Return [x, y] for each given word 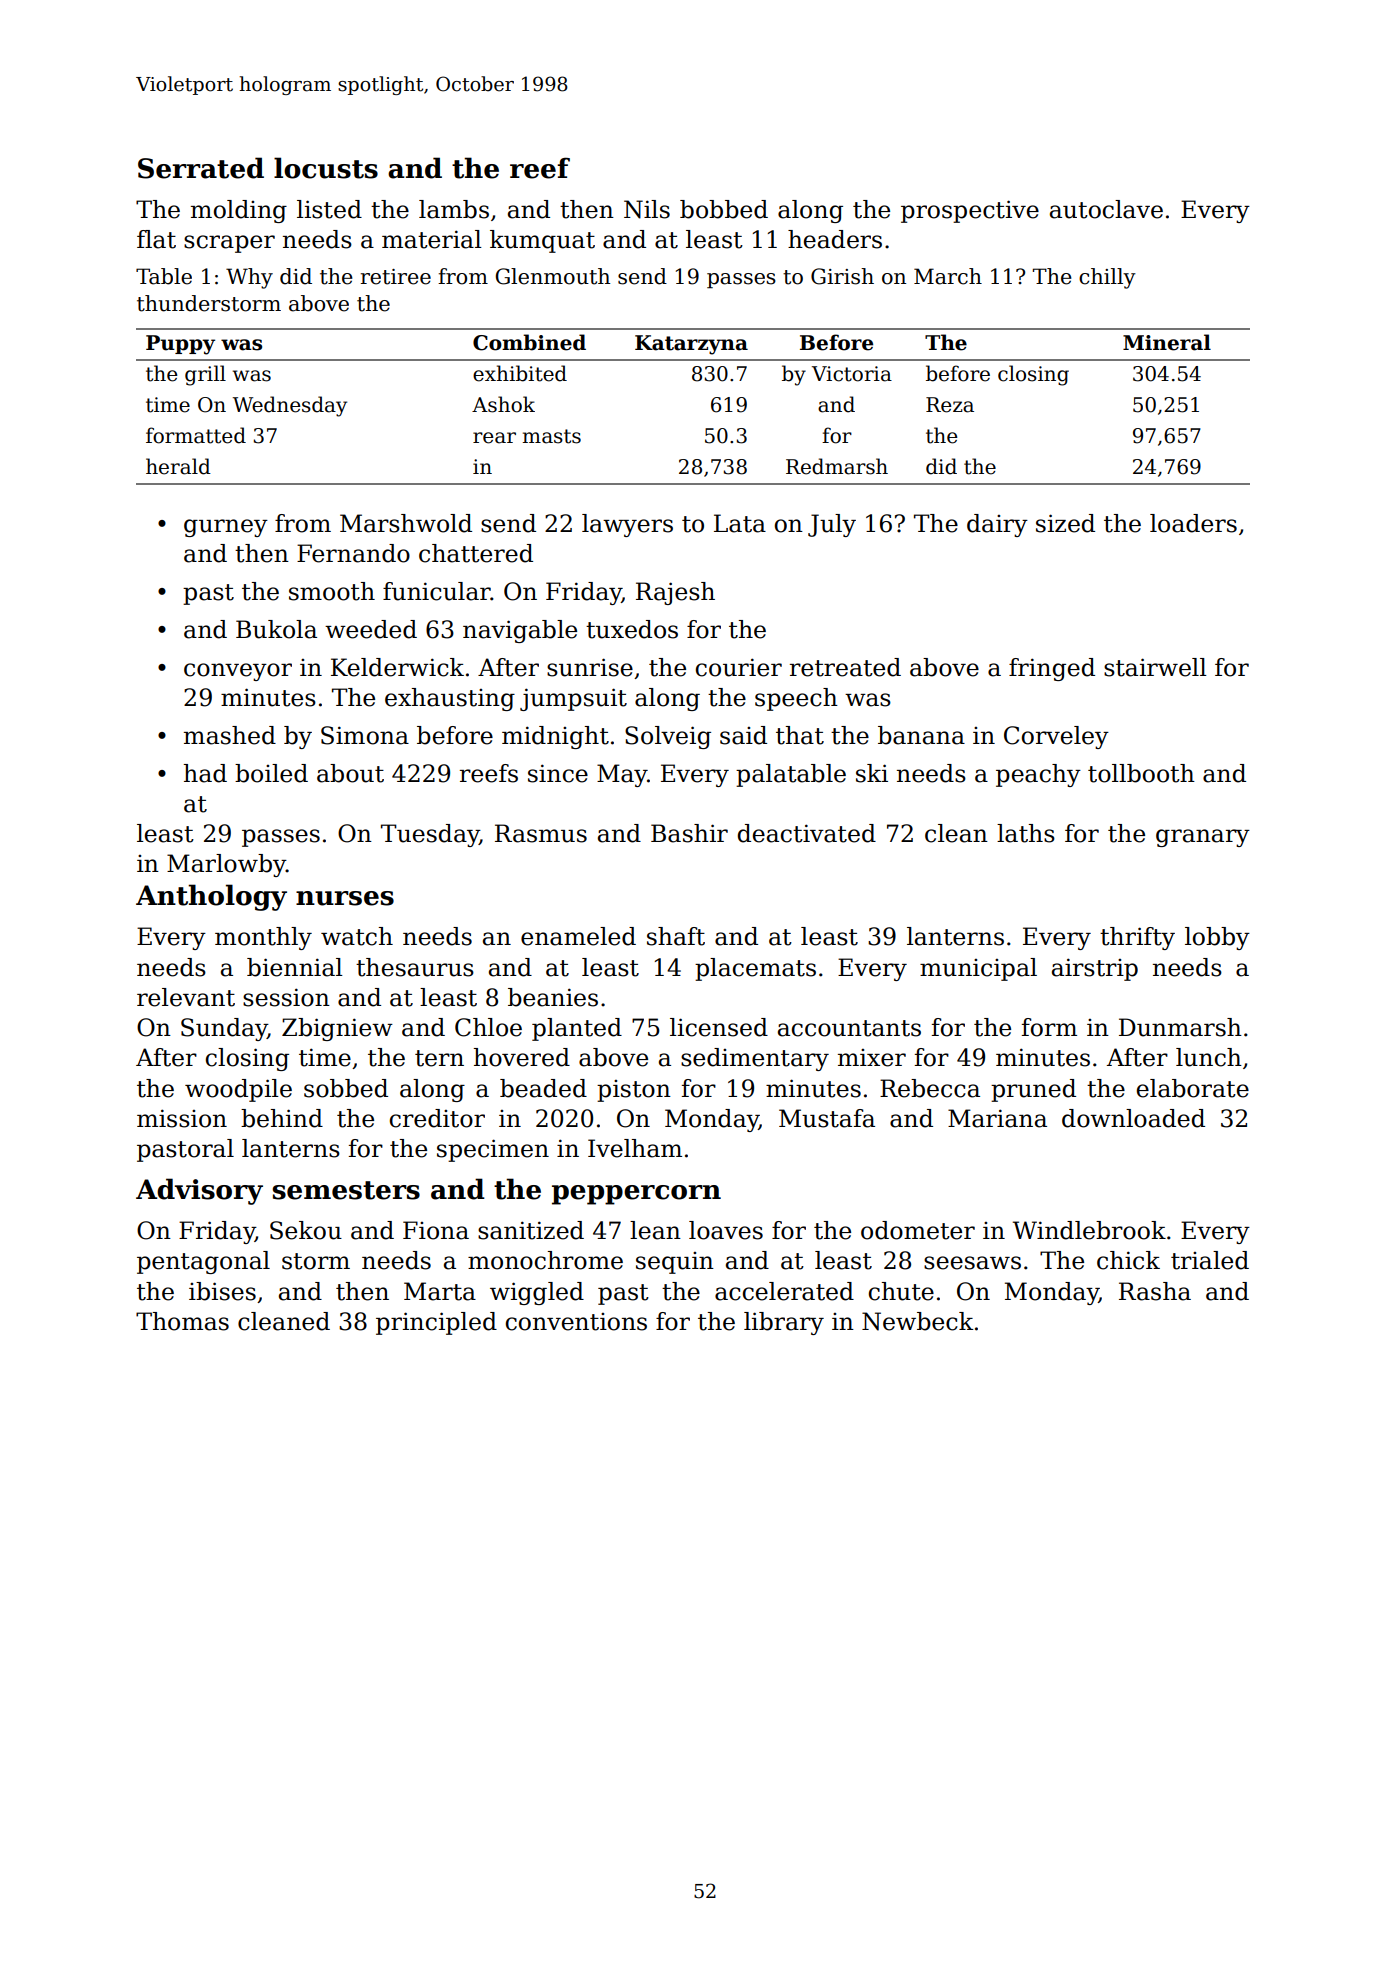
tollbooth [1141, 773]
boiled [271, 773]
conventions [576, 1322]
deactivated [807, 833]
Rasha [1155, 1291]
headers [835, 239]
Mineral [1167, 342]
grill [205, 375]
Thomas [182, 1321]
